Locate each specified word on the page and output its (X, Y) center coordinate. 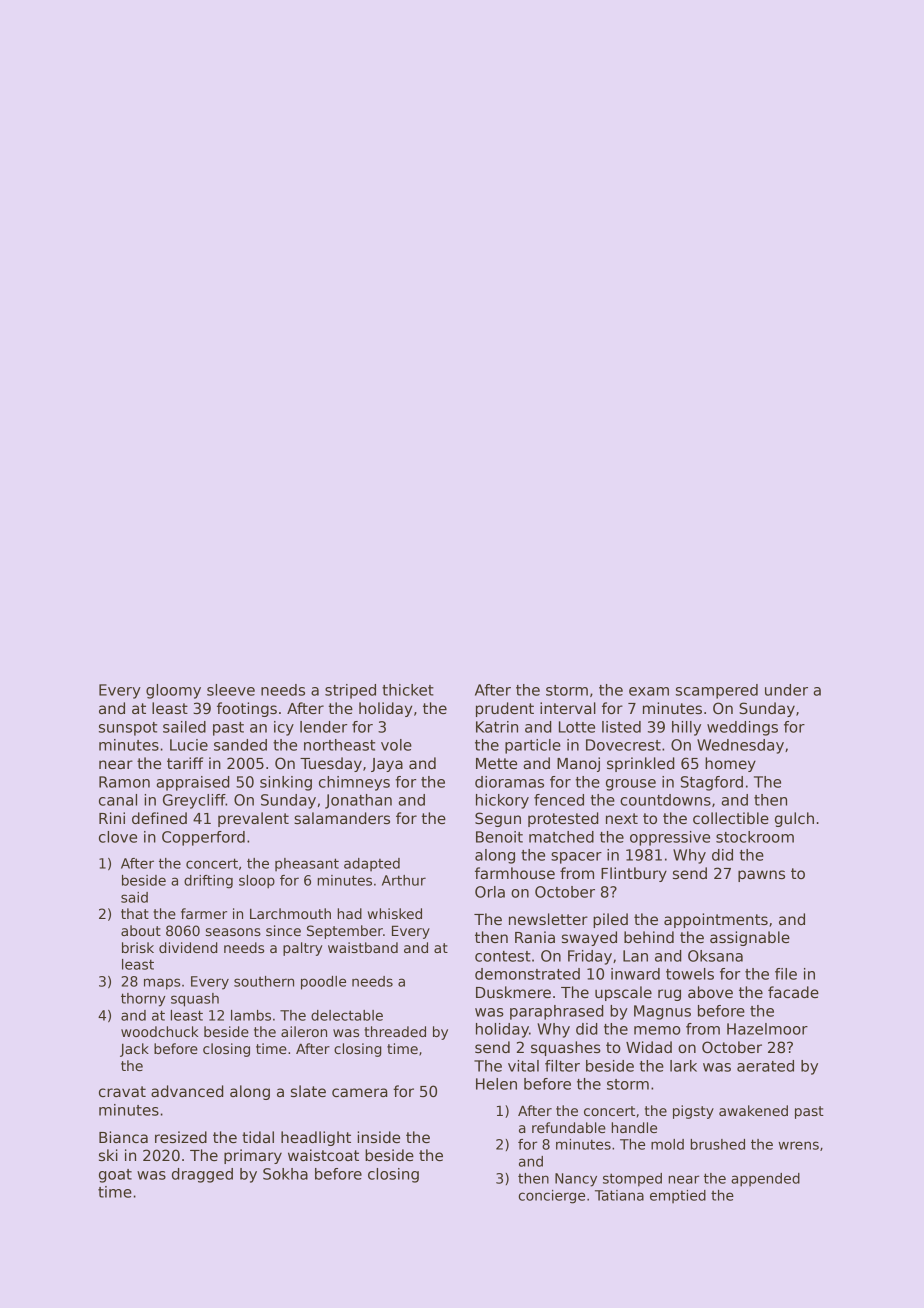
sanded (240, 745)
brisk (138, 947)
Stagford (712, 783)
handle (634, 1127)
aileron (304, 1031)
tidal (258, 1137)
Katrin (497, 727)
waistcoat (323, 1155)
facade (793, 992)
